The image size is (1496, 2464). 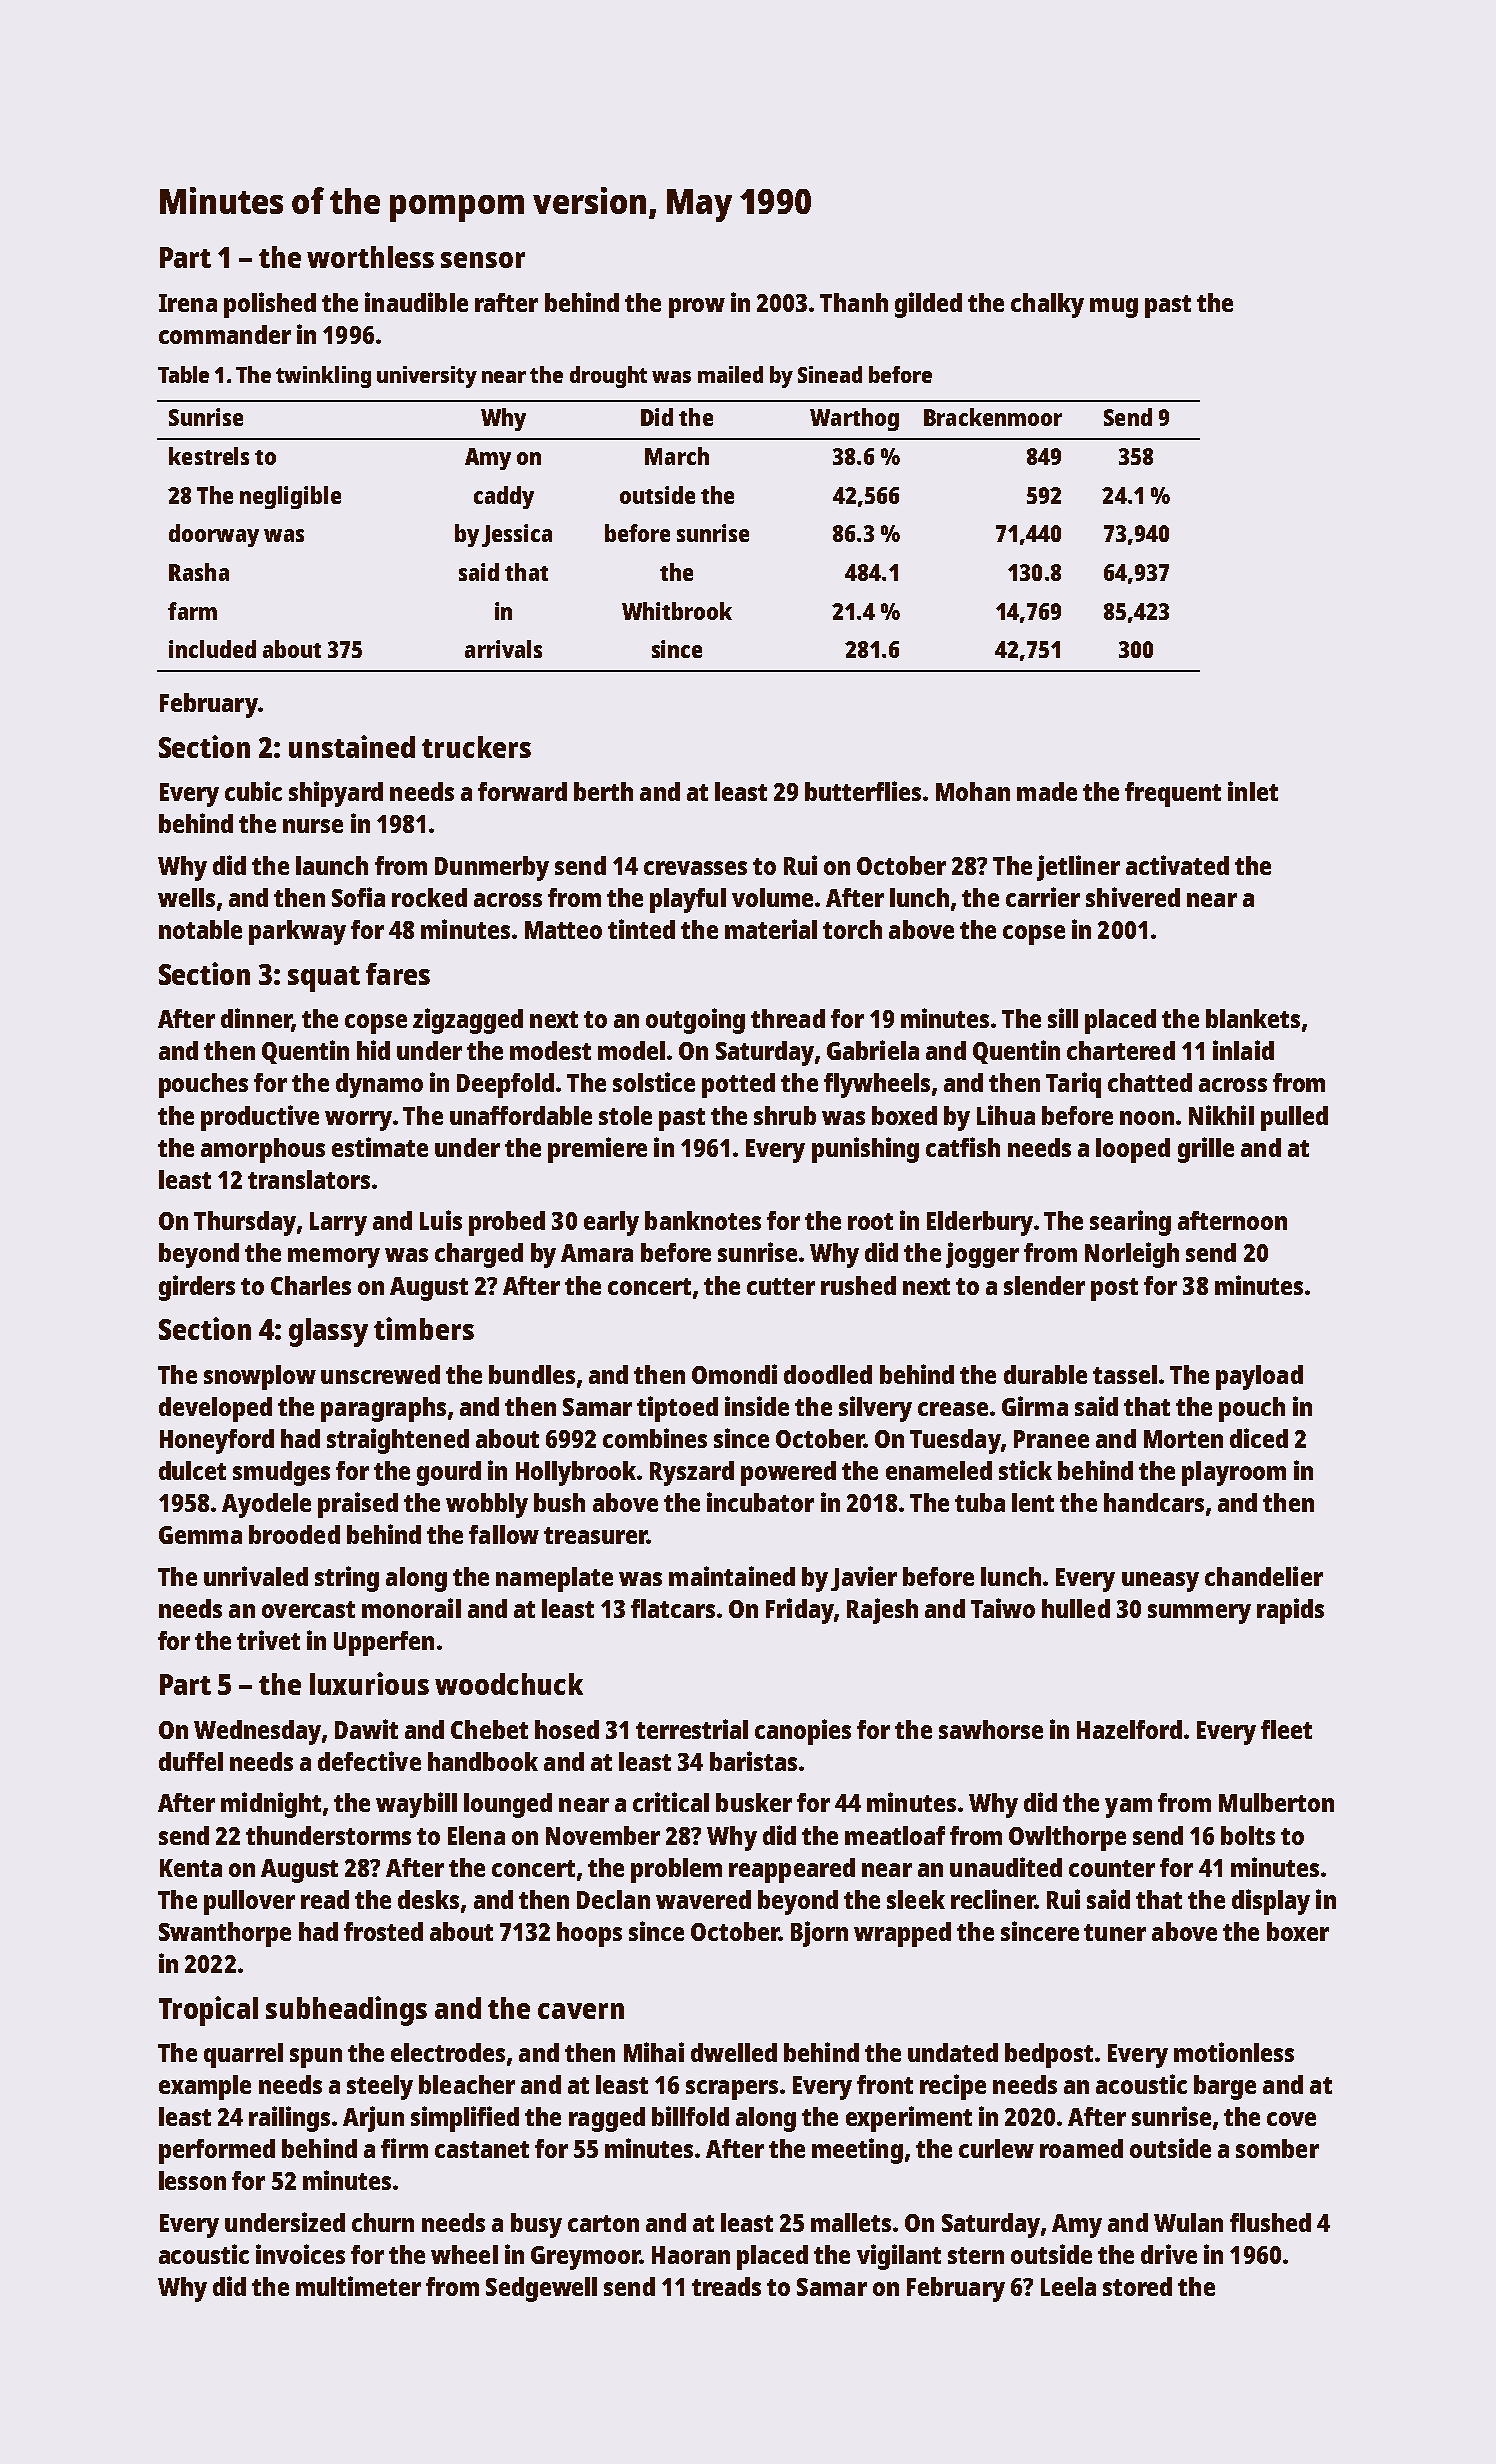 I want to click on multimeter, so click(x=358, y=2286).
